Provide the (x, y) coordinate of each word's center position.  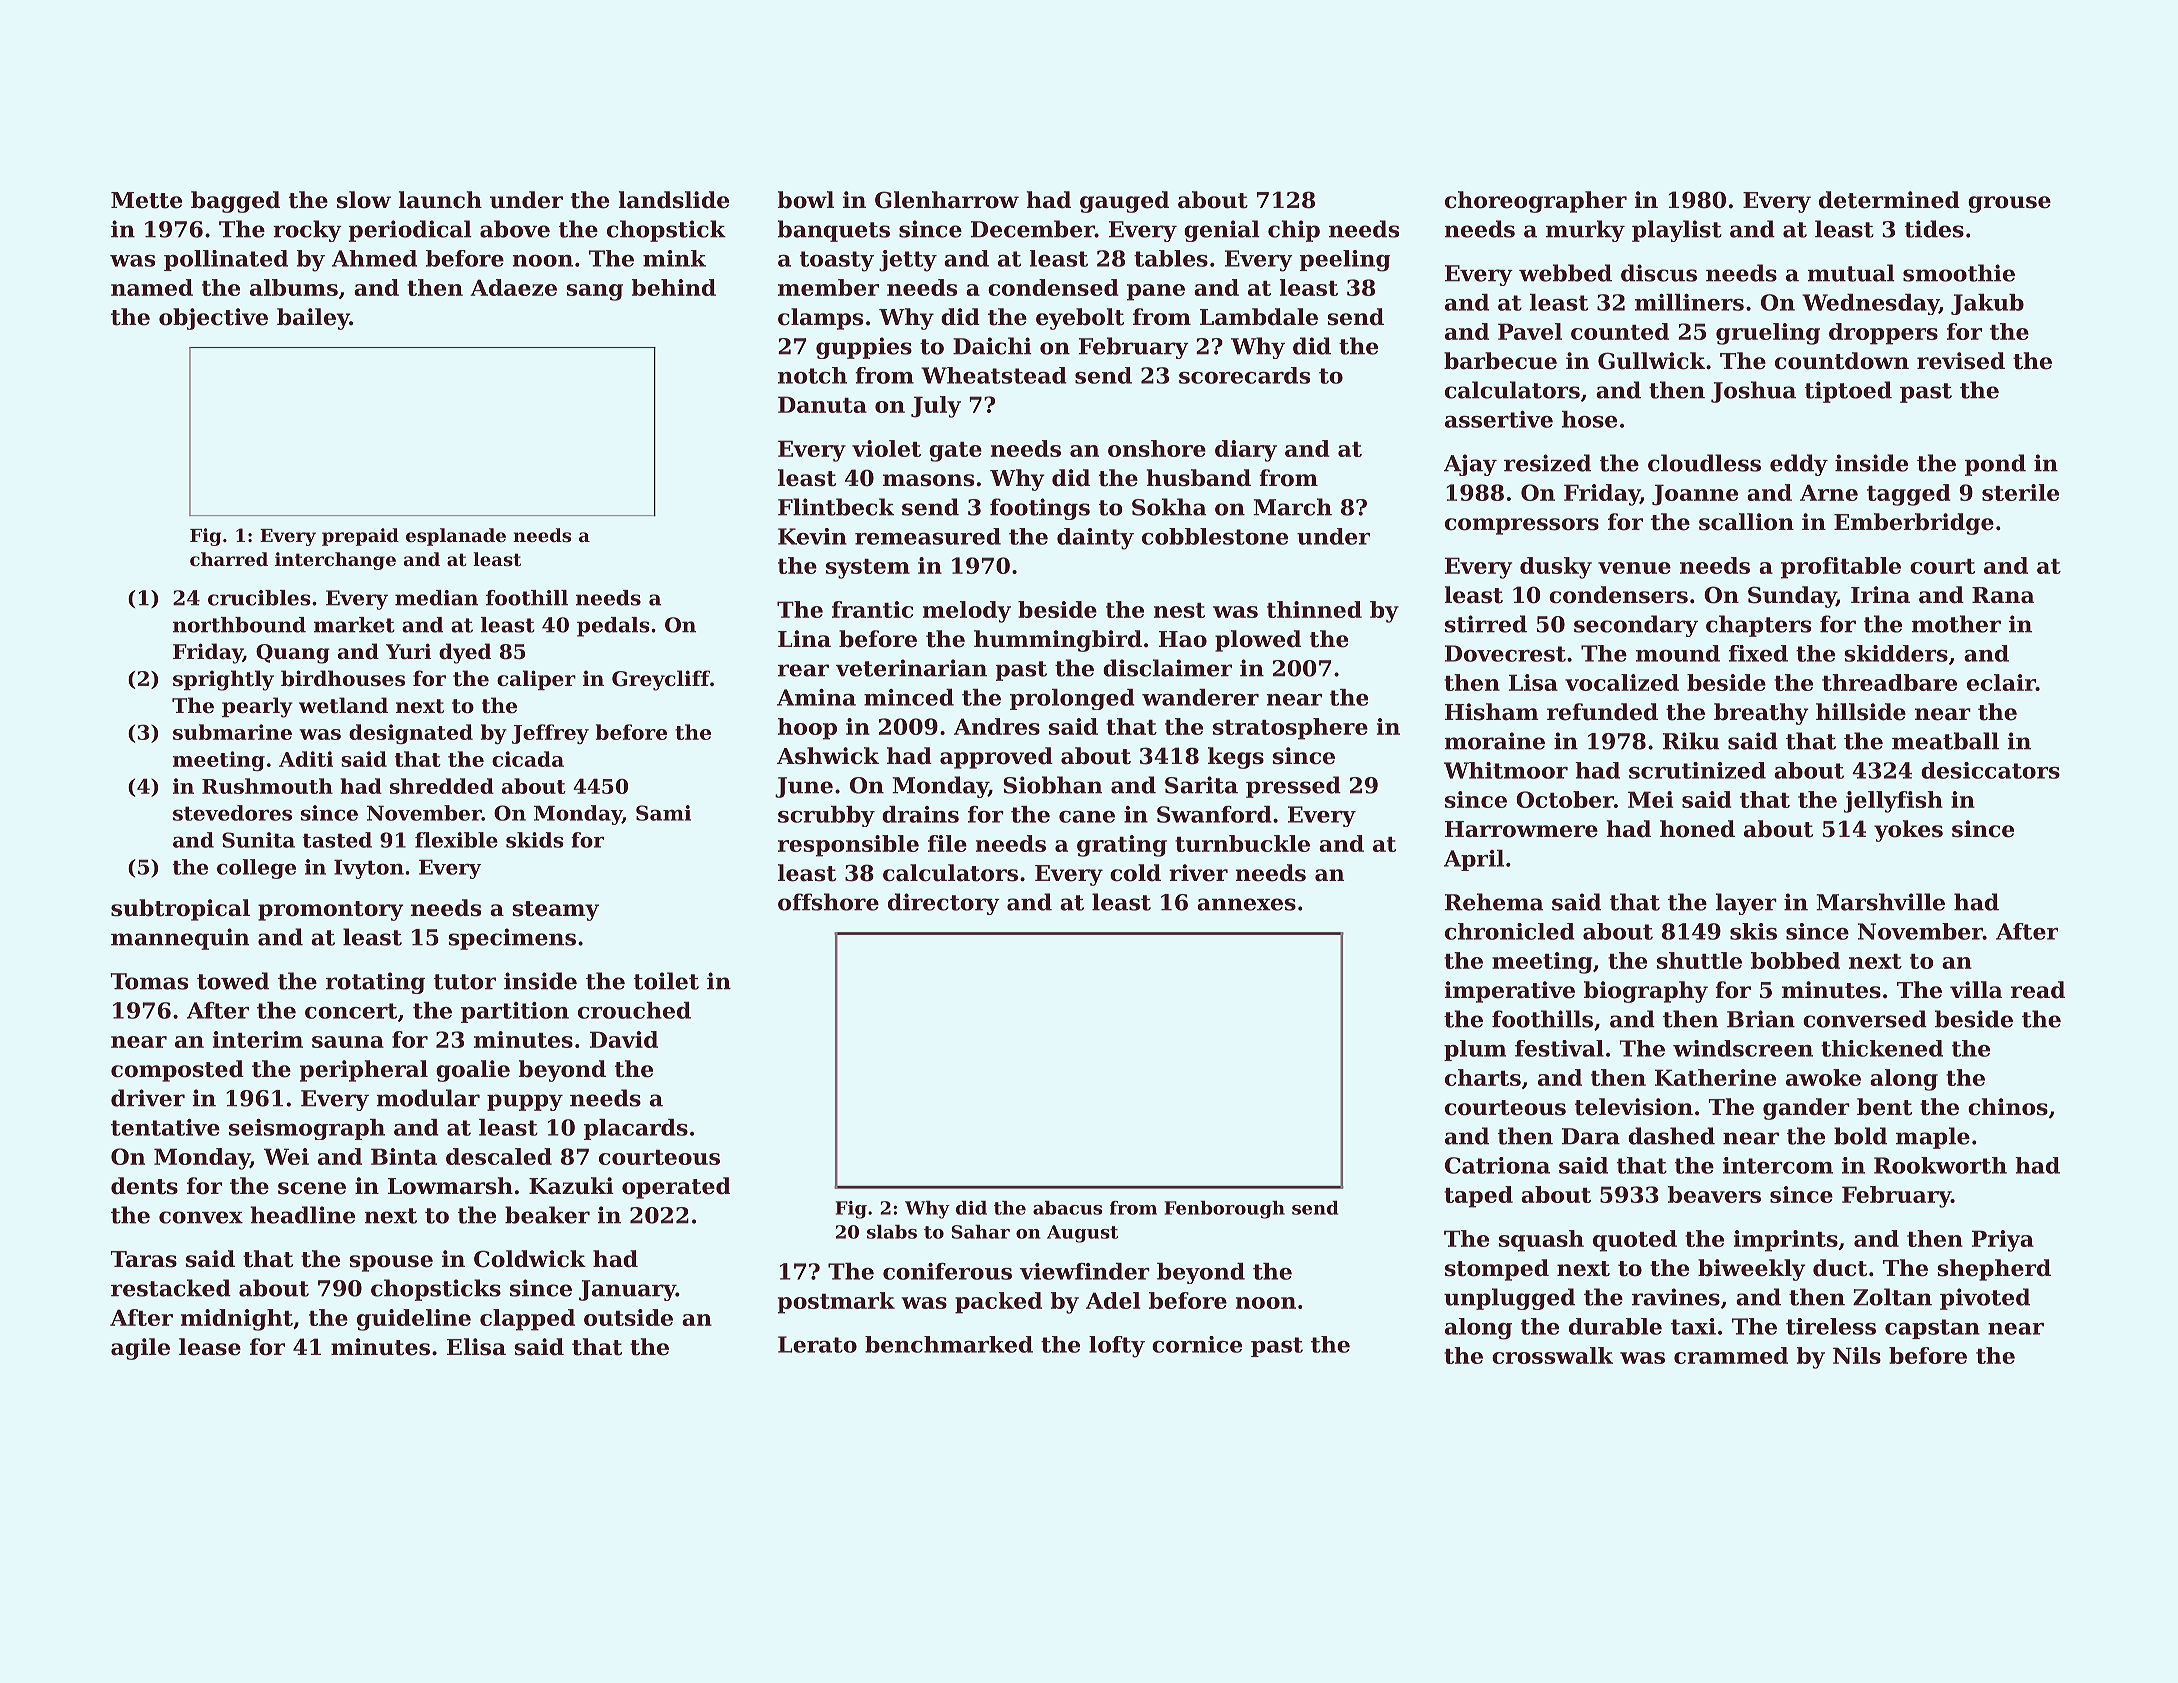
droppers (1883, 334)
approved (996, 758)
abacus (1067, 1208)
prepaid (360, 537)
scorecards (1244, 375)
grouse (2009, 204)
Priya (2003, 1241)
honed (1697, 829)
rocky (307, 231)
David (624, 1039)
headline (302, 1215)
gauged (1124, 202)
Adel (1113, 1300)
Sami (663, 813)
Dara (1591, 1136)
